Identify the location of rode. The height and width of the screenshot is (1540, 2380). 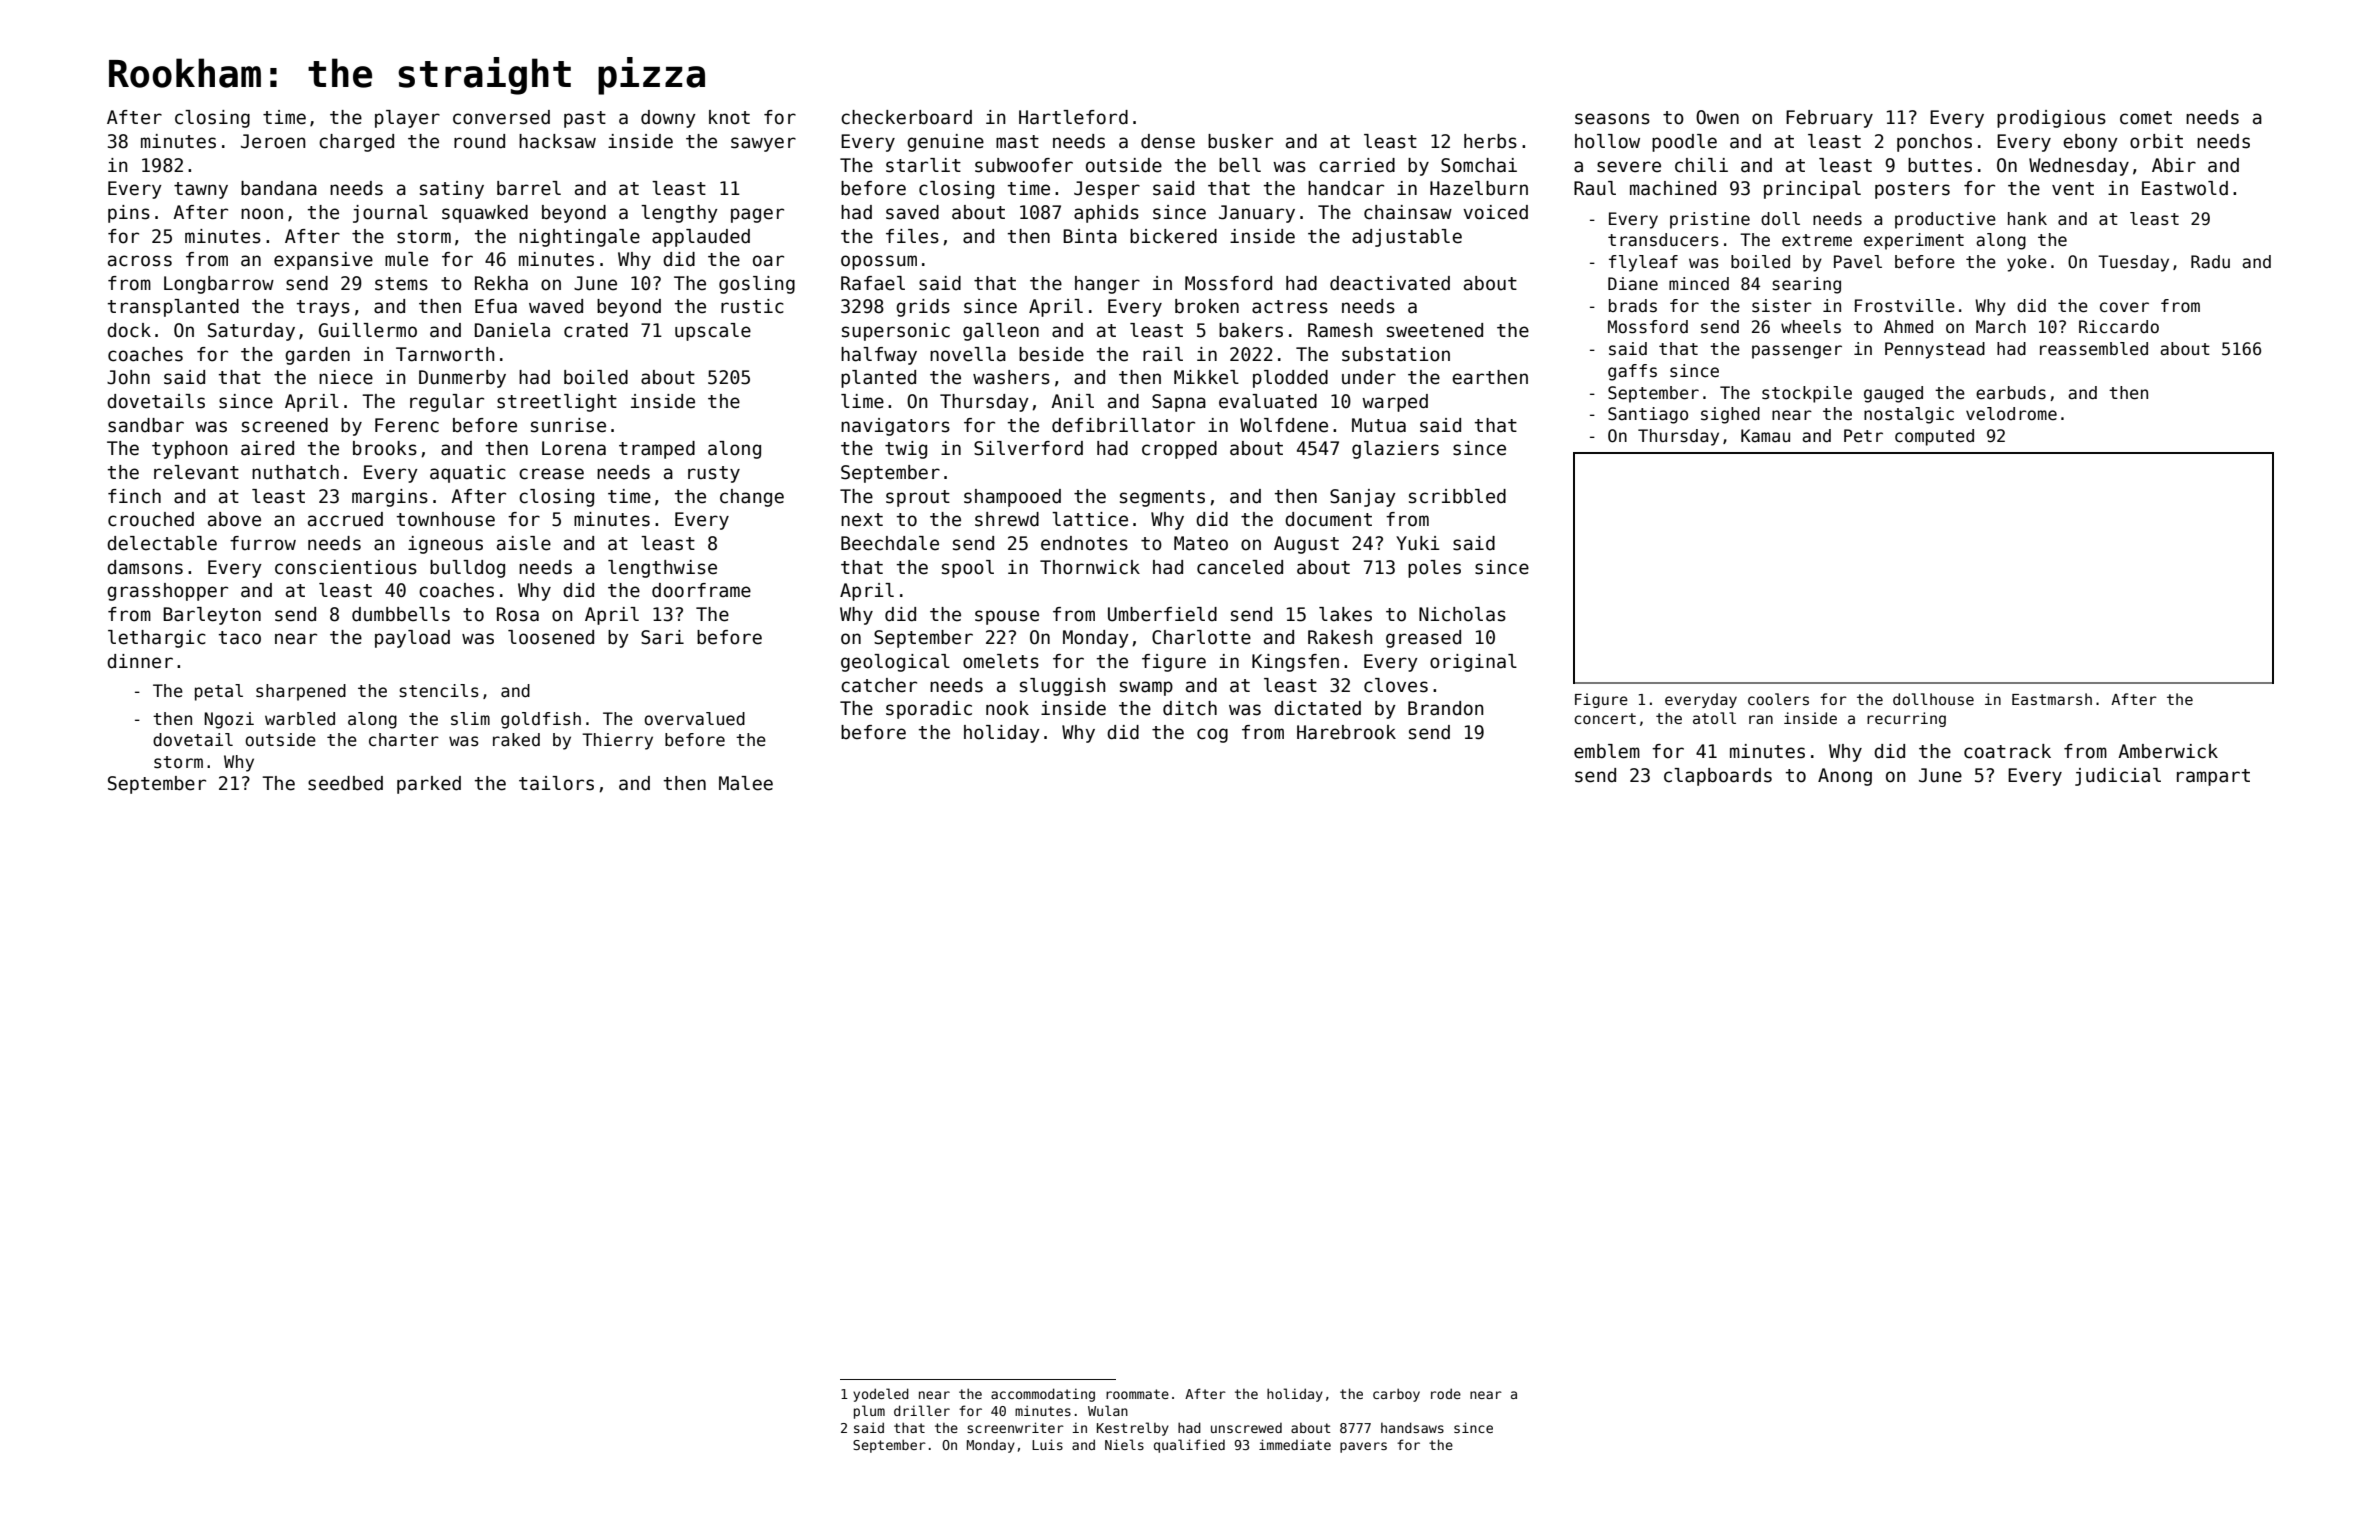
(1446, 1393).
